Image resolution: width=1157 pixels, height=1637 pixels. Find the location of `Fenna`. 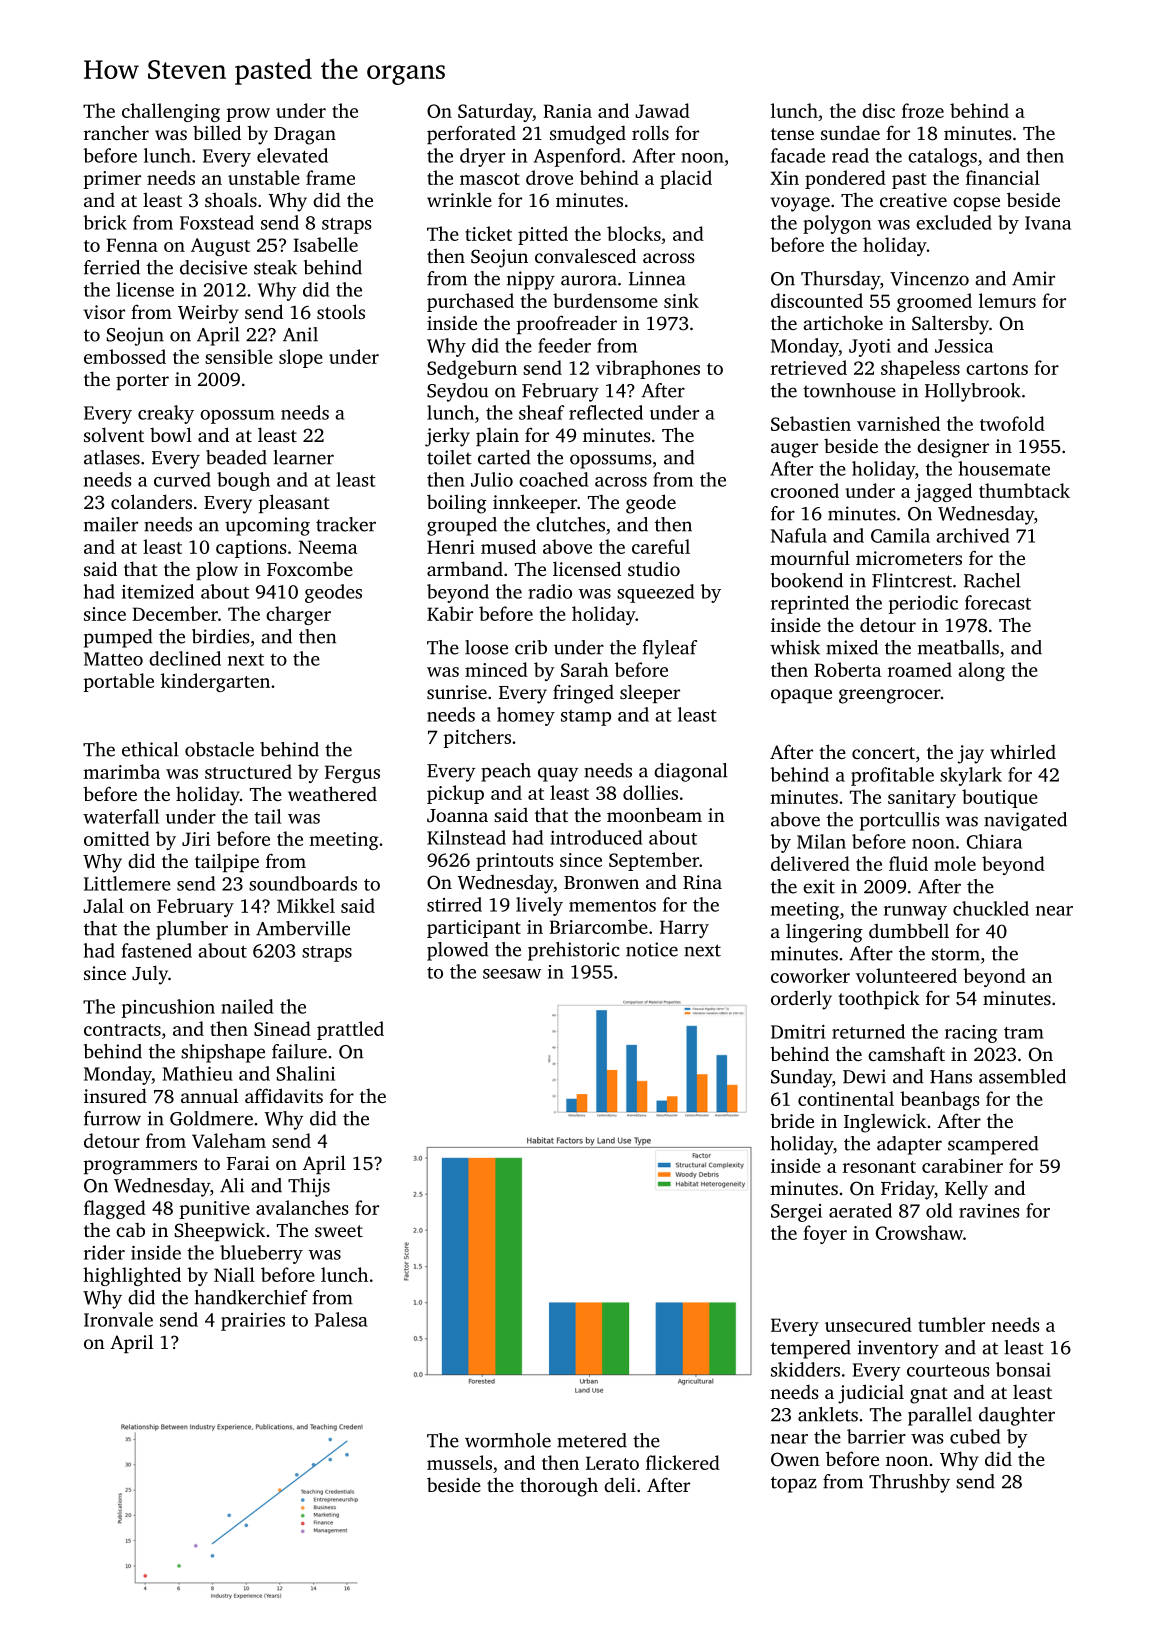

Fenna is located at coordinates (132, 245).
